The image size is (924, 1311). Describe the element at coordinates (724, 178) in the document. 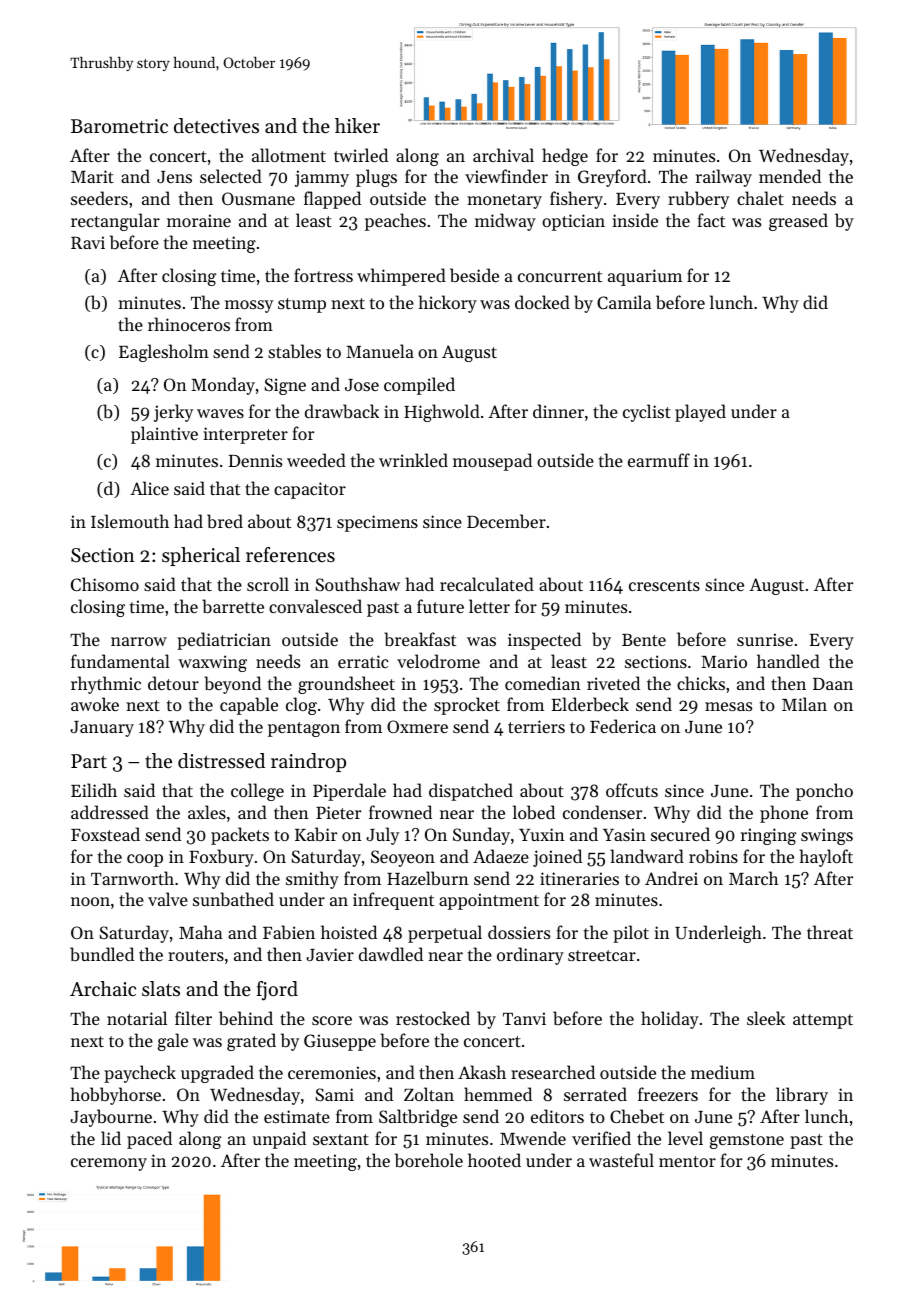

I see `railway` at that location.
